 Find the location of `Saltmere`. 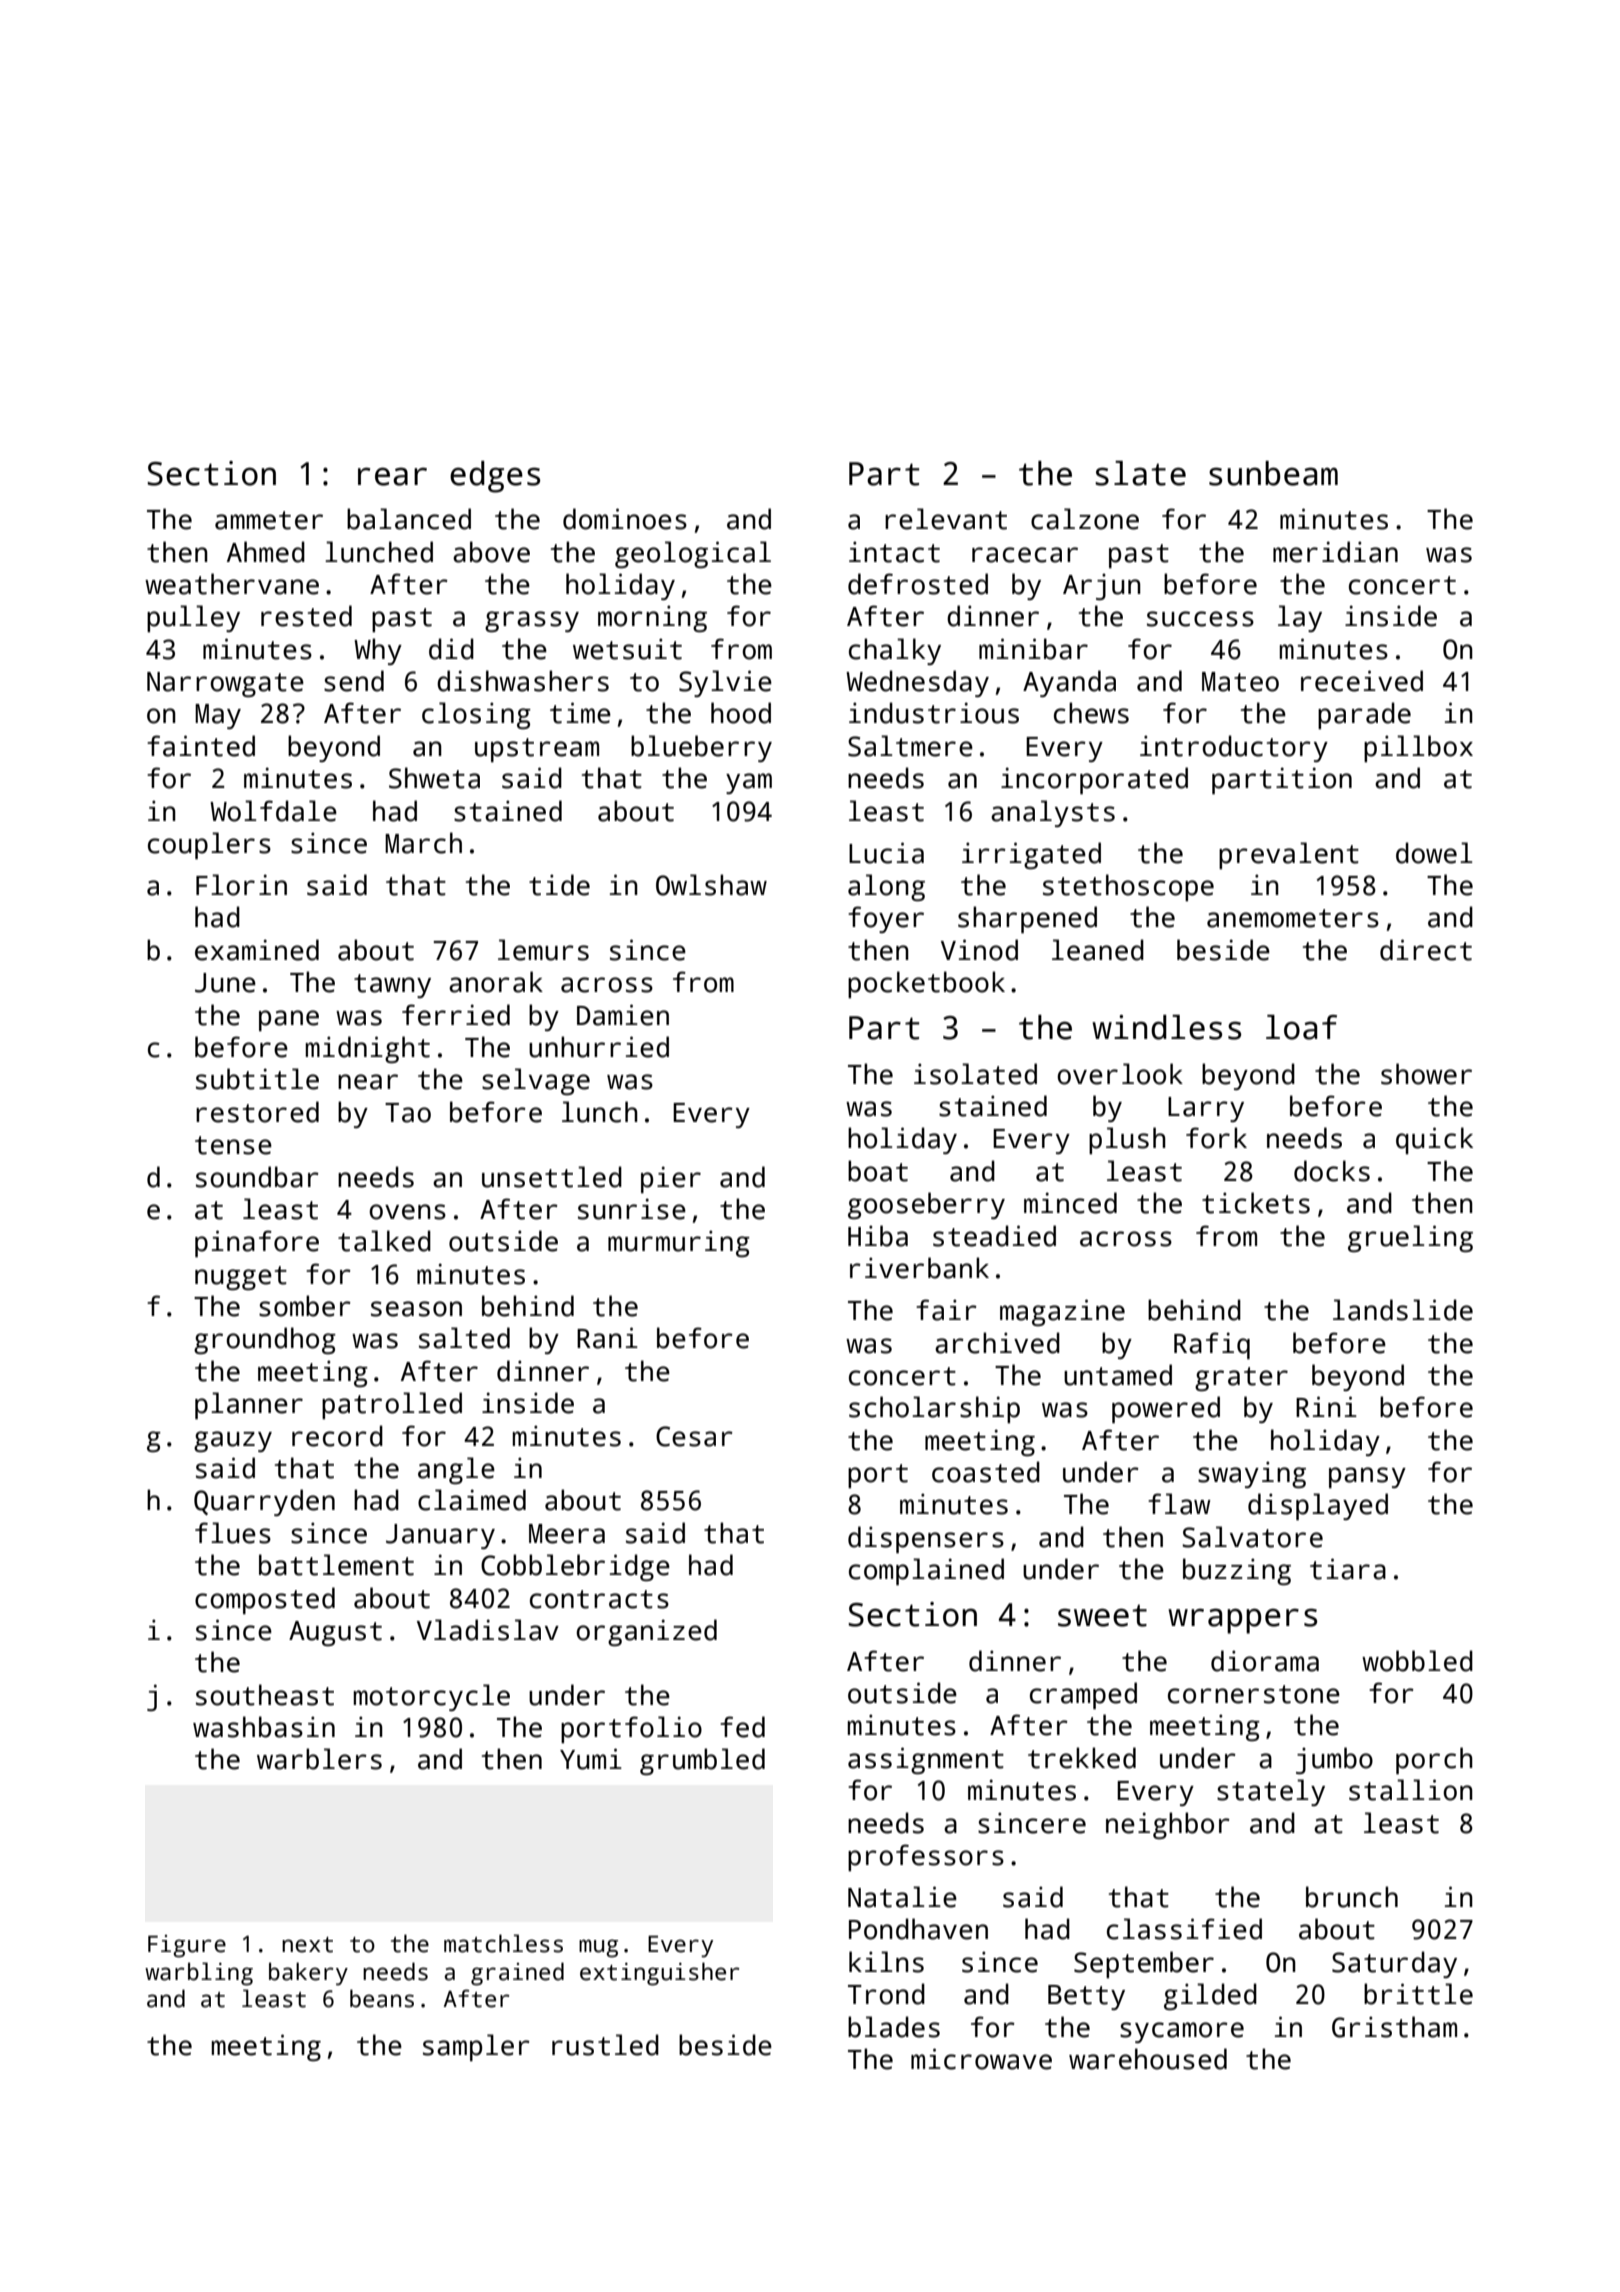

Saltmere is located at coordinates (910, 746).
